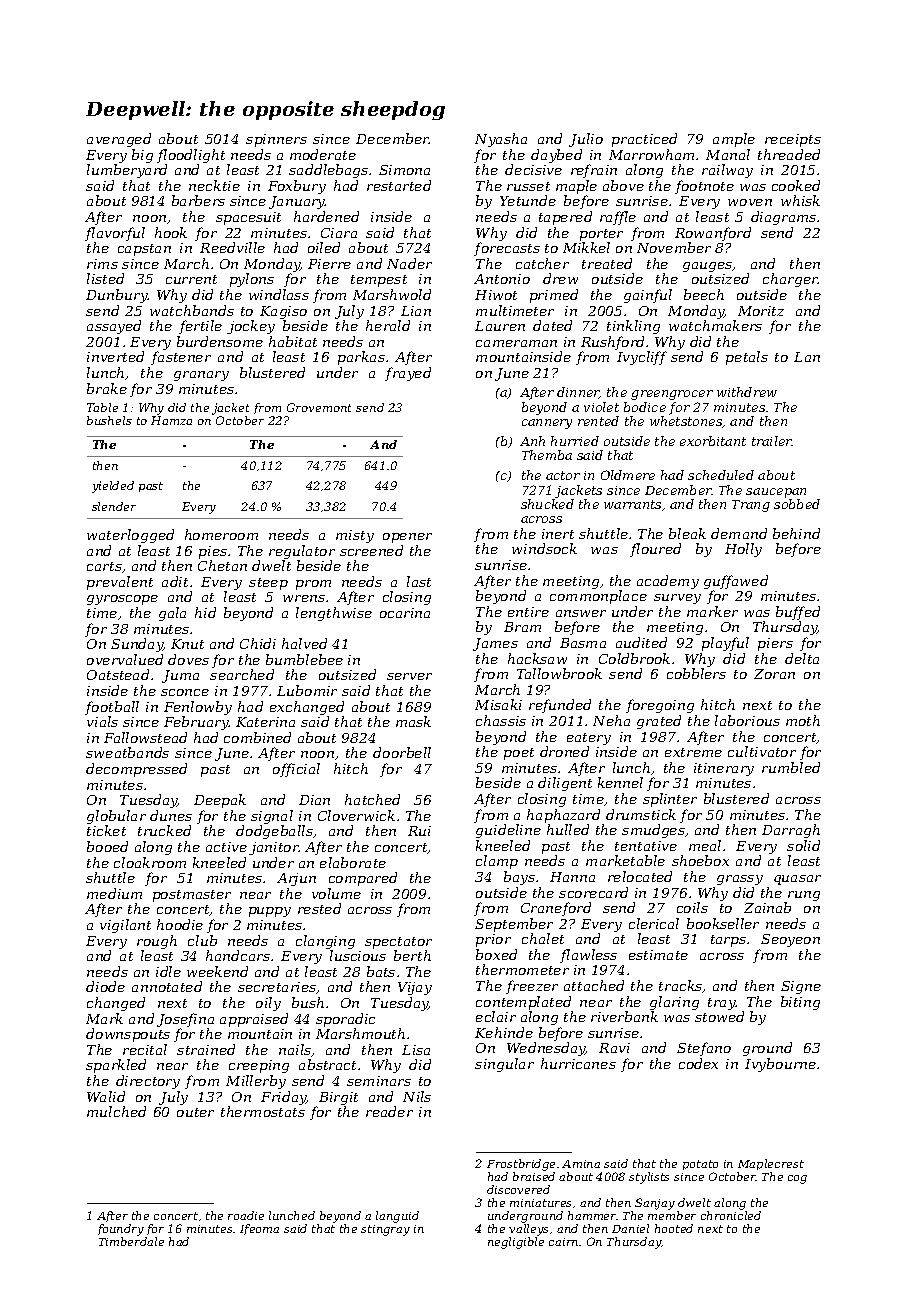 This screenshot has height=1316, width=908. What do you see at coordinates (195, 1112) in the screenshot?
I see `outer` at bounding box center [195, 1112].
